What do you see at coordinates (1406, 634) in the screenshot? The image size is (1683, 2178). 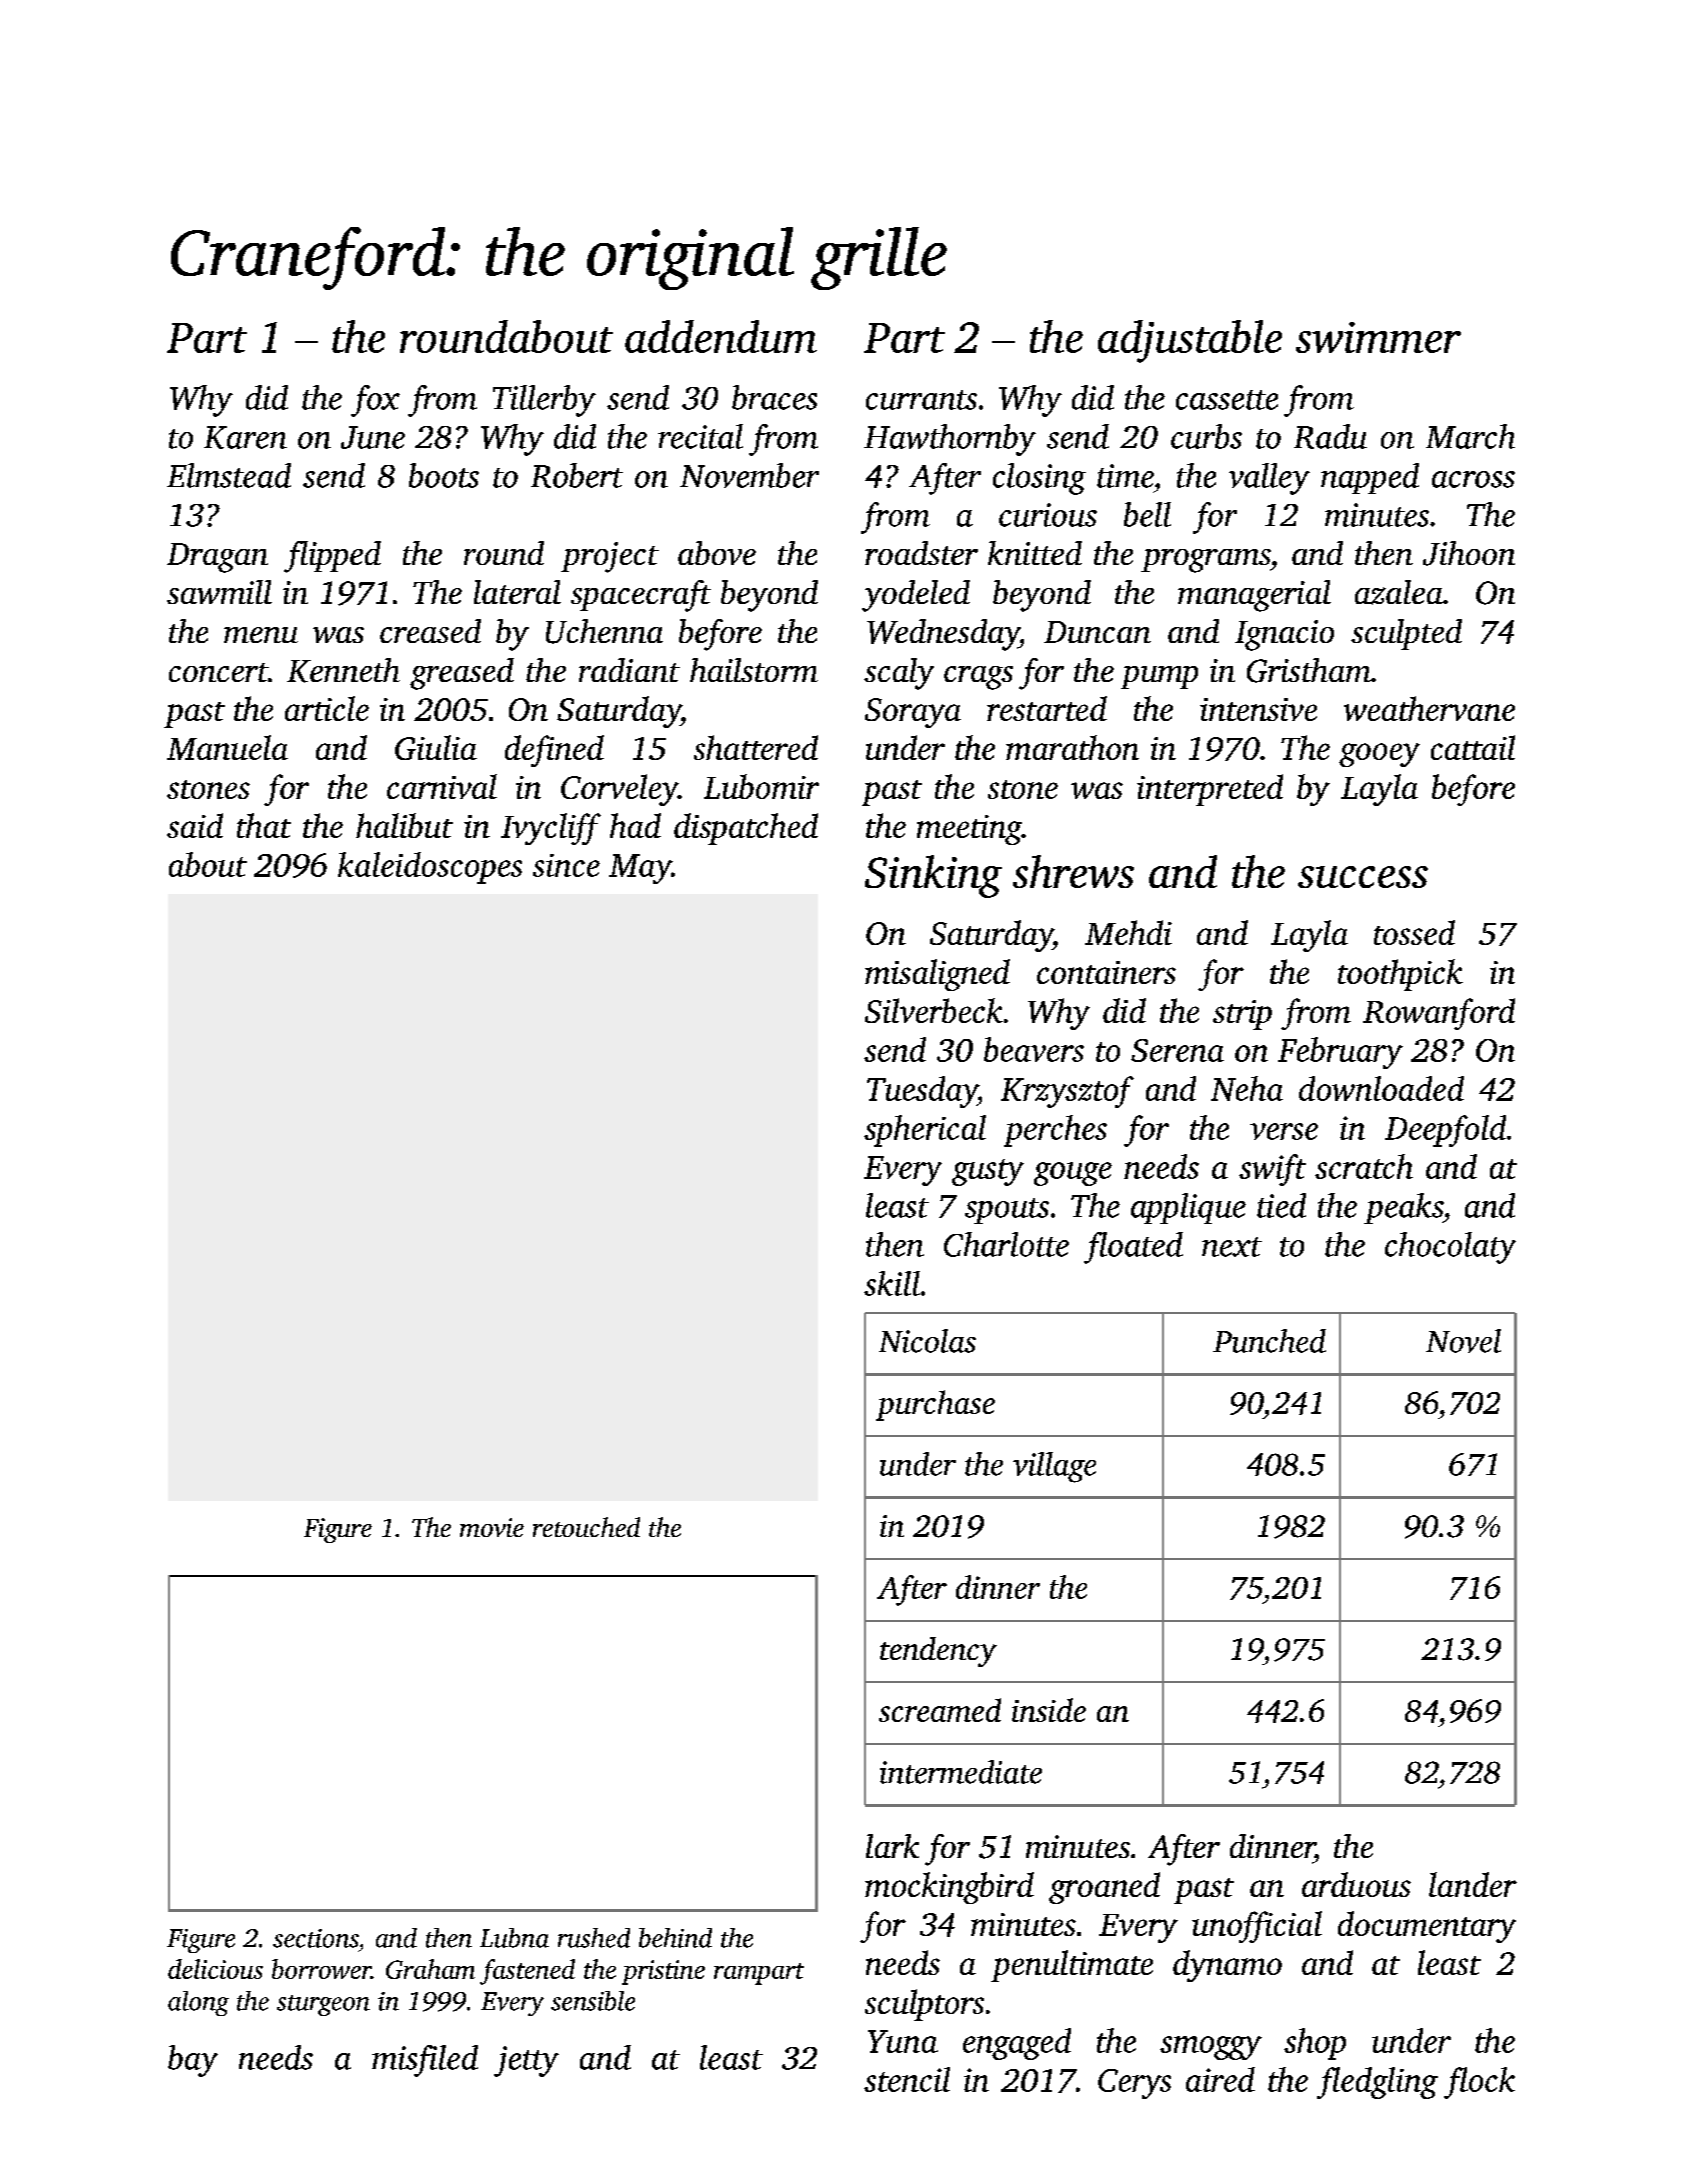 I see `sculpted` at bounding box center [1406, 634].
